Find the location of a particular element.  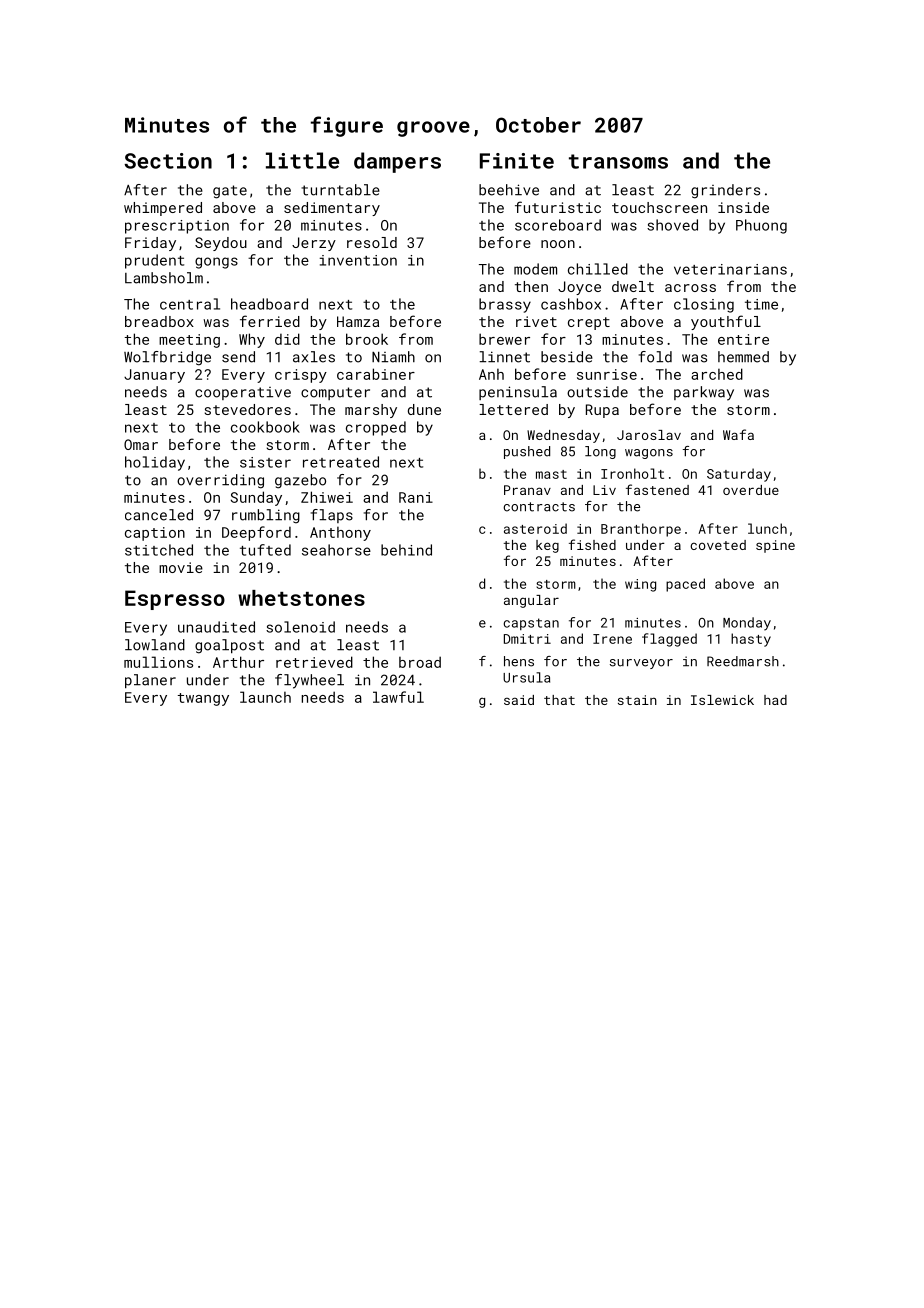

transoms is located at coordinates (618, 161).
